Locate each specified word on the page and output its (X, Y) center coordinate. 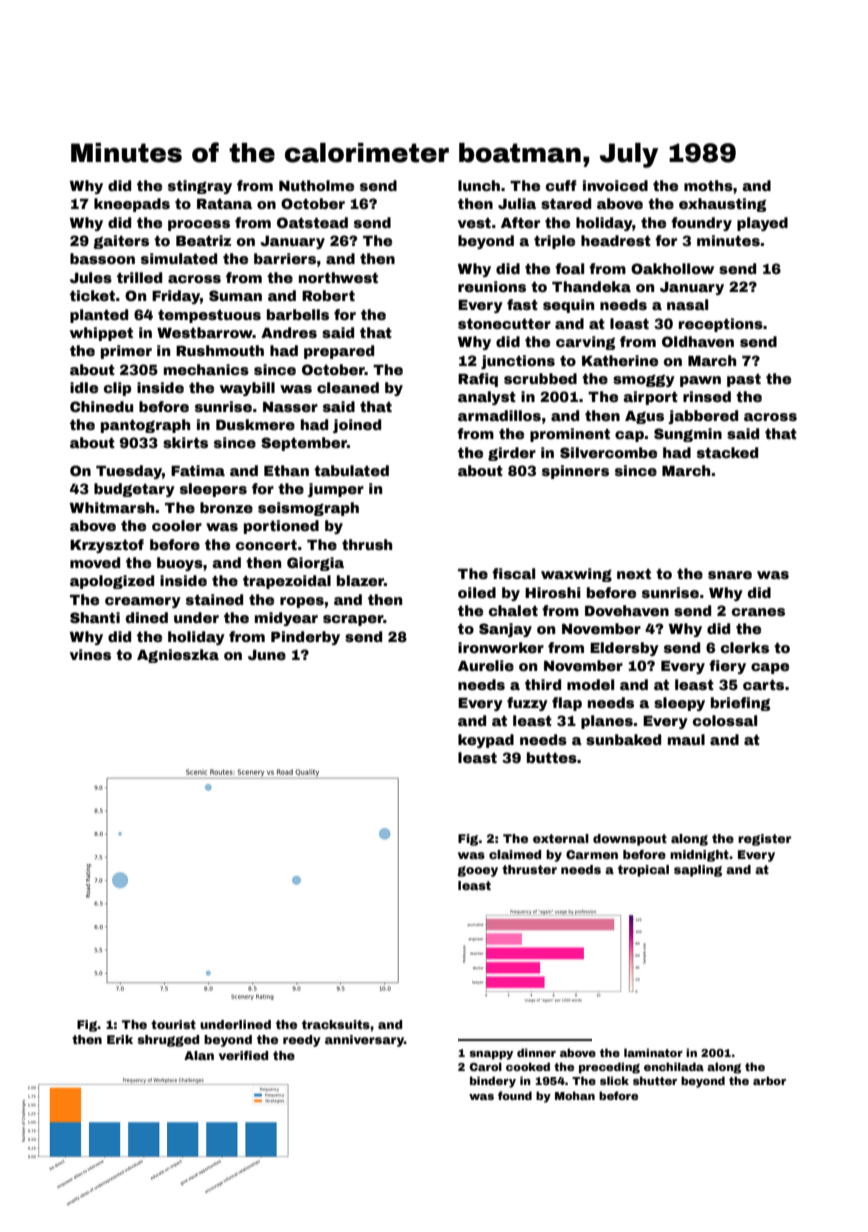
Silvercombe (608, 452)
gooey (478, 871)
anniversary (364, 1041)
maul (686, 739)
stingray (200, 187)
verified (243, 1055)
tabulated (351, 470)
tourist (173, 1024)
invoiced (615, 185)
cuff (561, 185)
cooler (177, 525)
